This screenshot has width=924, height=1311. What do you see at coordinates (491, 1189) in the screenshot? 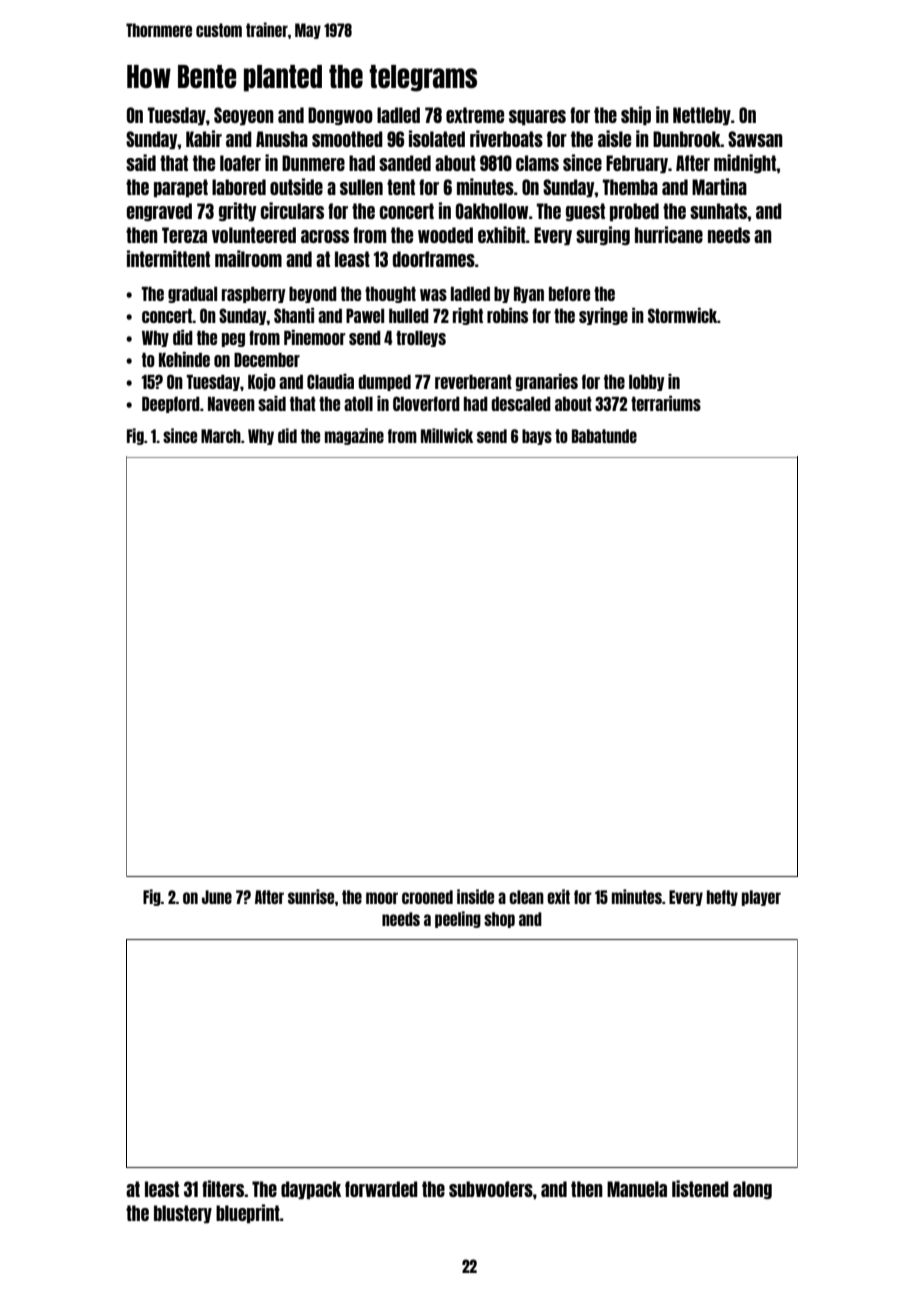
I see `subwoofers` at bounding box center [491, 1189].
